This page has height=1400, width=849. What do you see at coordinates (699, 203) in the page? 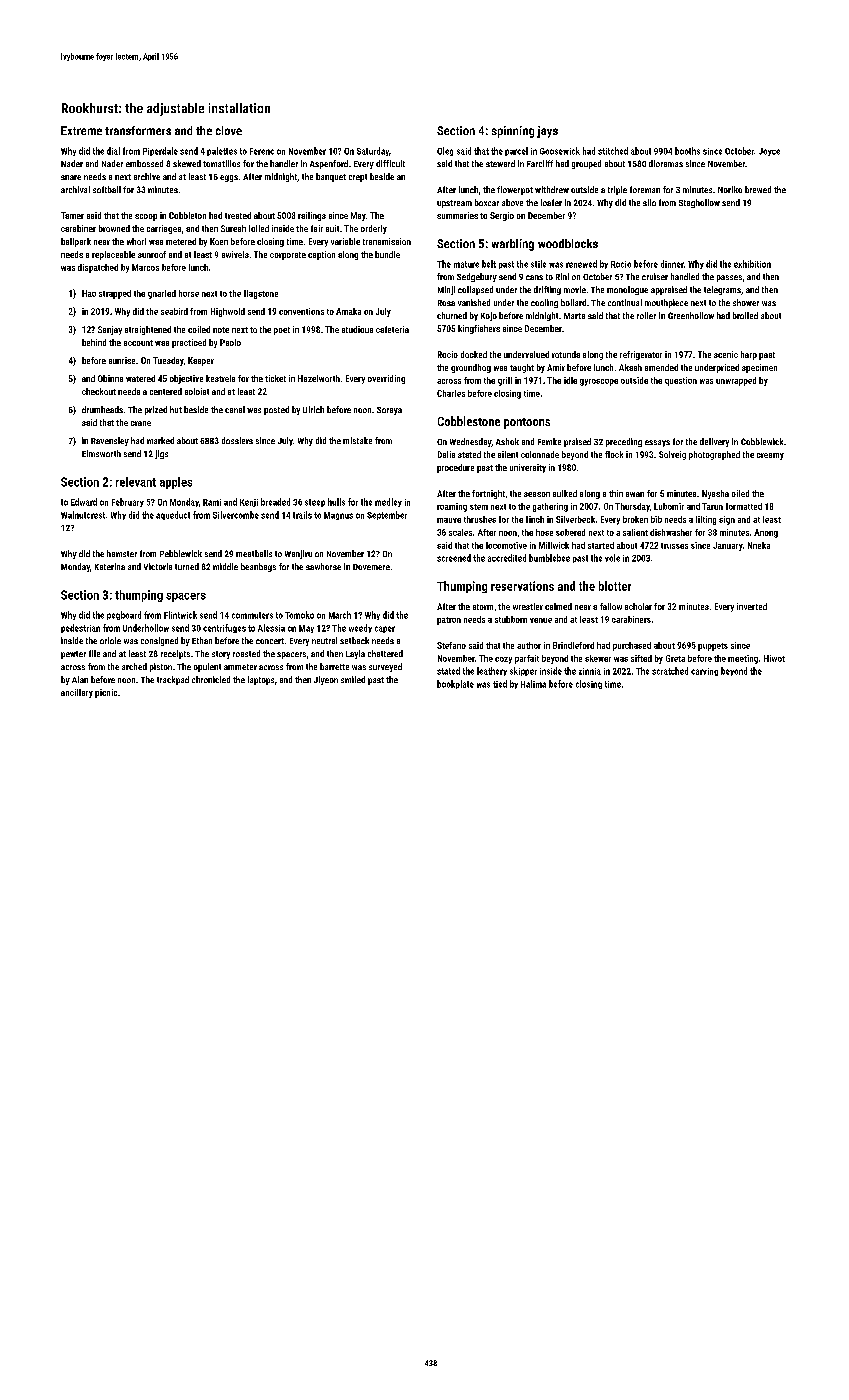
I see `Staghollow` at bounding box center [699, 203].
